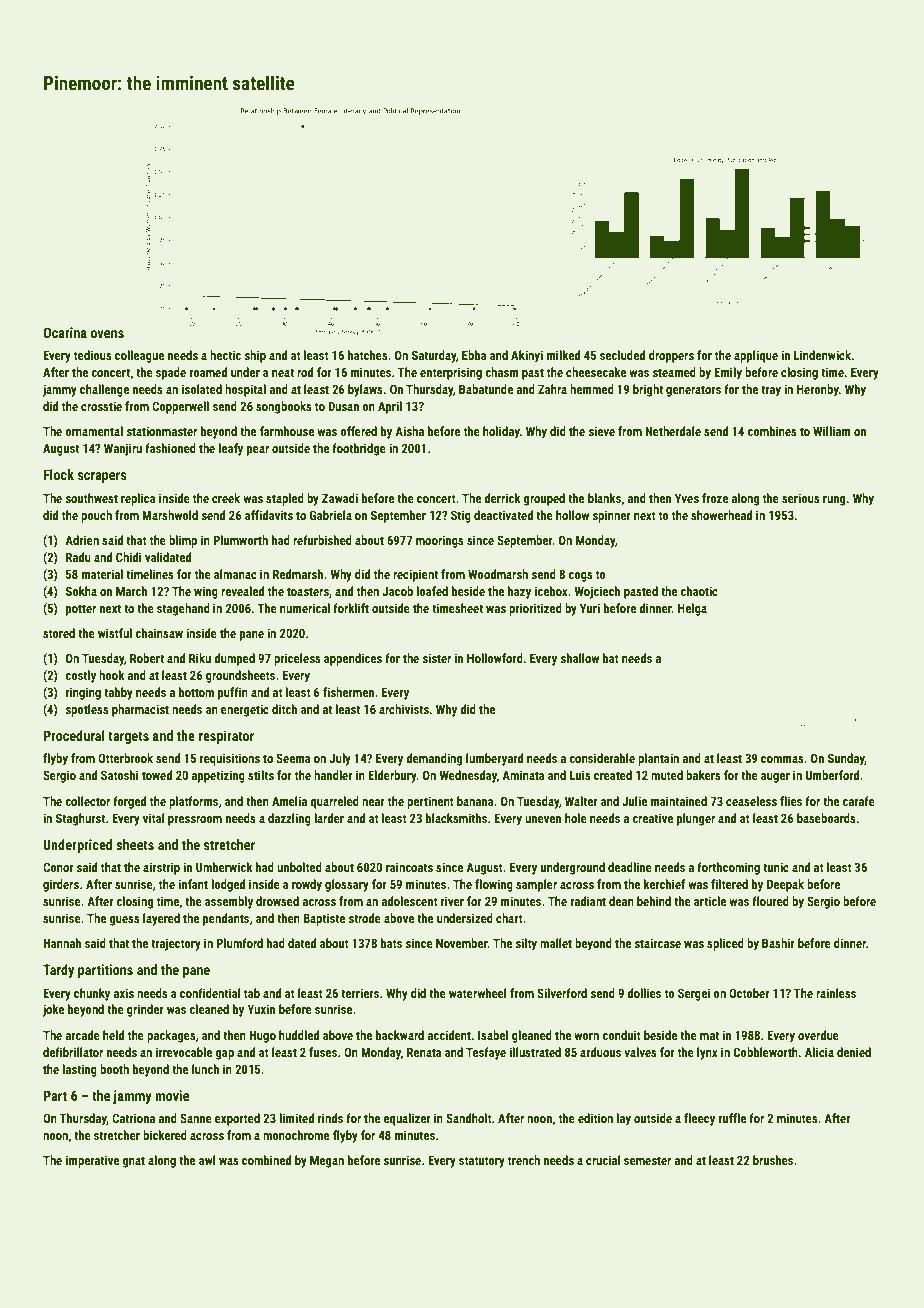  What do you see at coordinates (415, 575) in the screenshot?
I see `recipient` at bounding box center [415, 575].
